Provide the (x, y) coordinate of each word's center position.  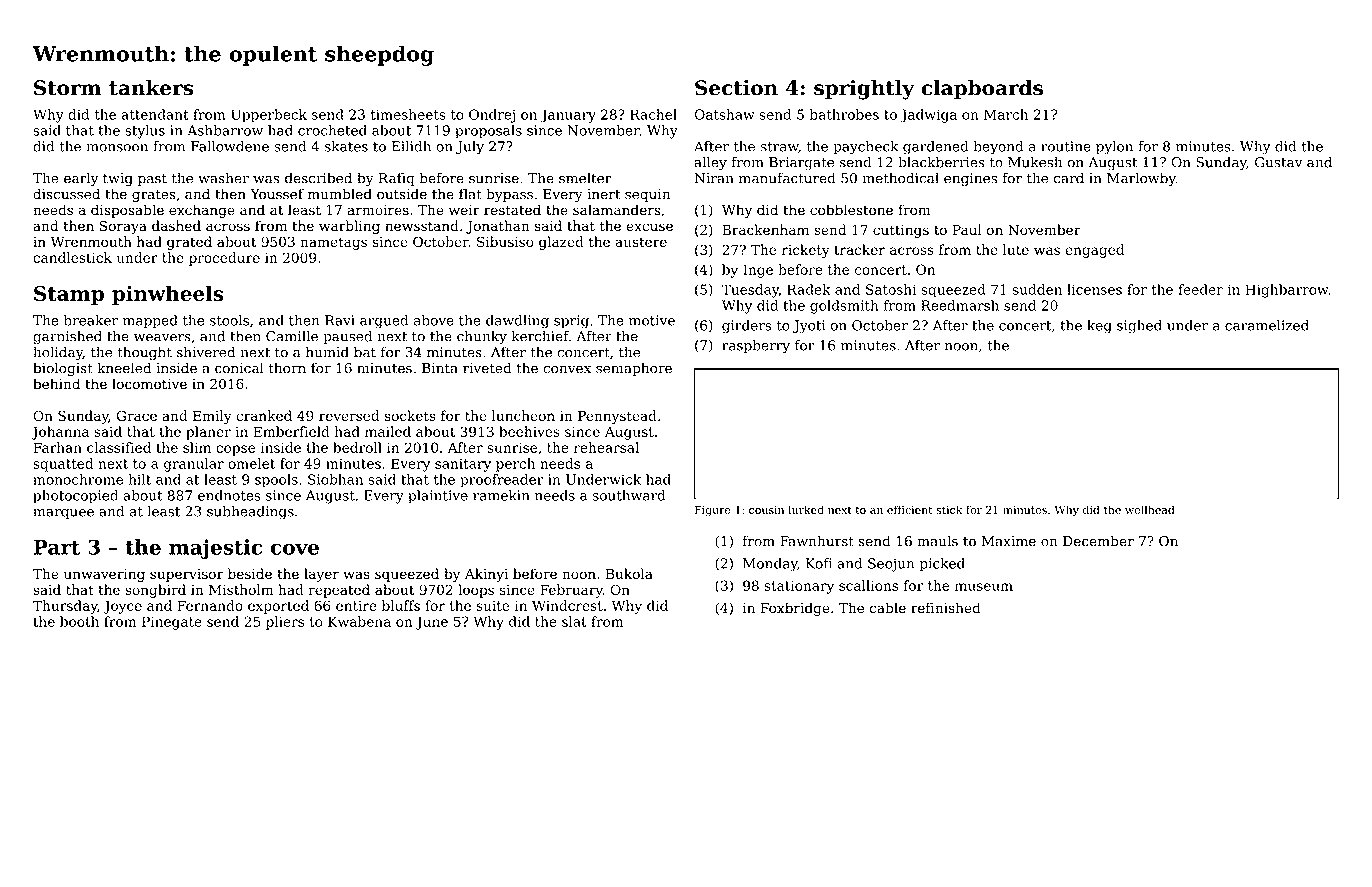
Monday (770, 565)
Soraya (123, 227)
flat (470, 194)
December (1098, 541)
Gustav (1279, 162)
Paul (967, 229)
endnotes (229, 495)
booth (79, 621)
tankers (151, 88)
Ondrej (492, 116)
